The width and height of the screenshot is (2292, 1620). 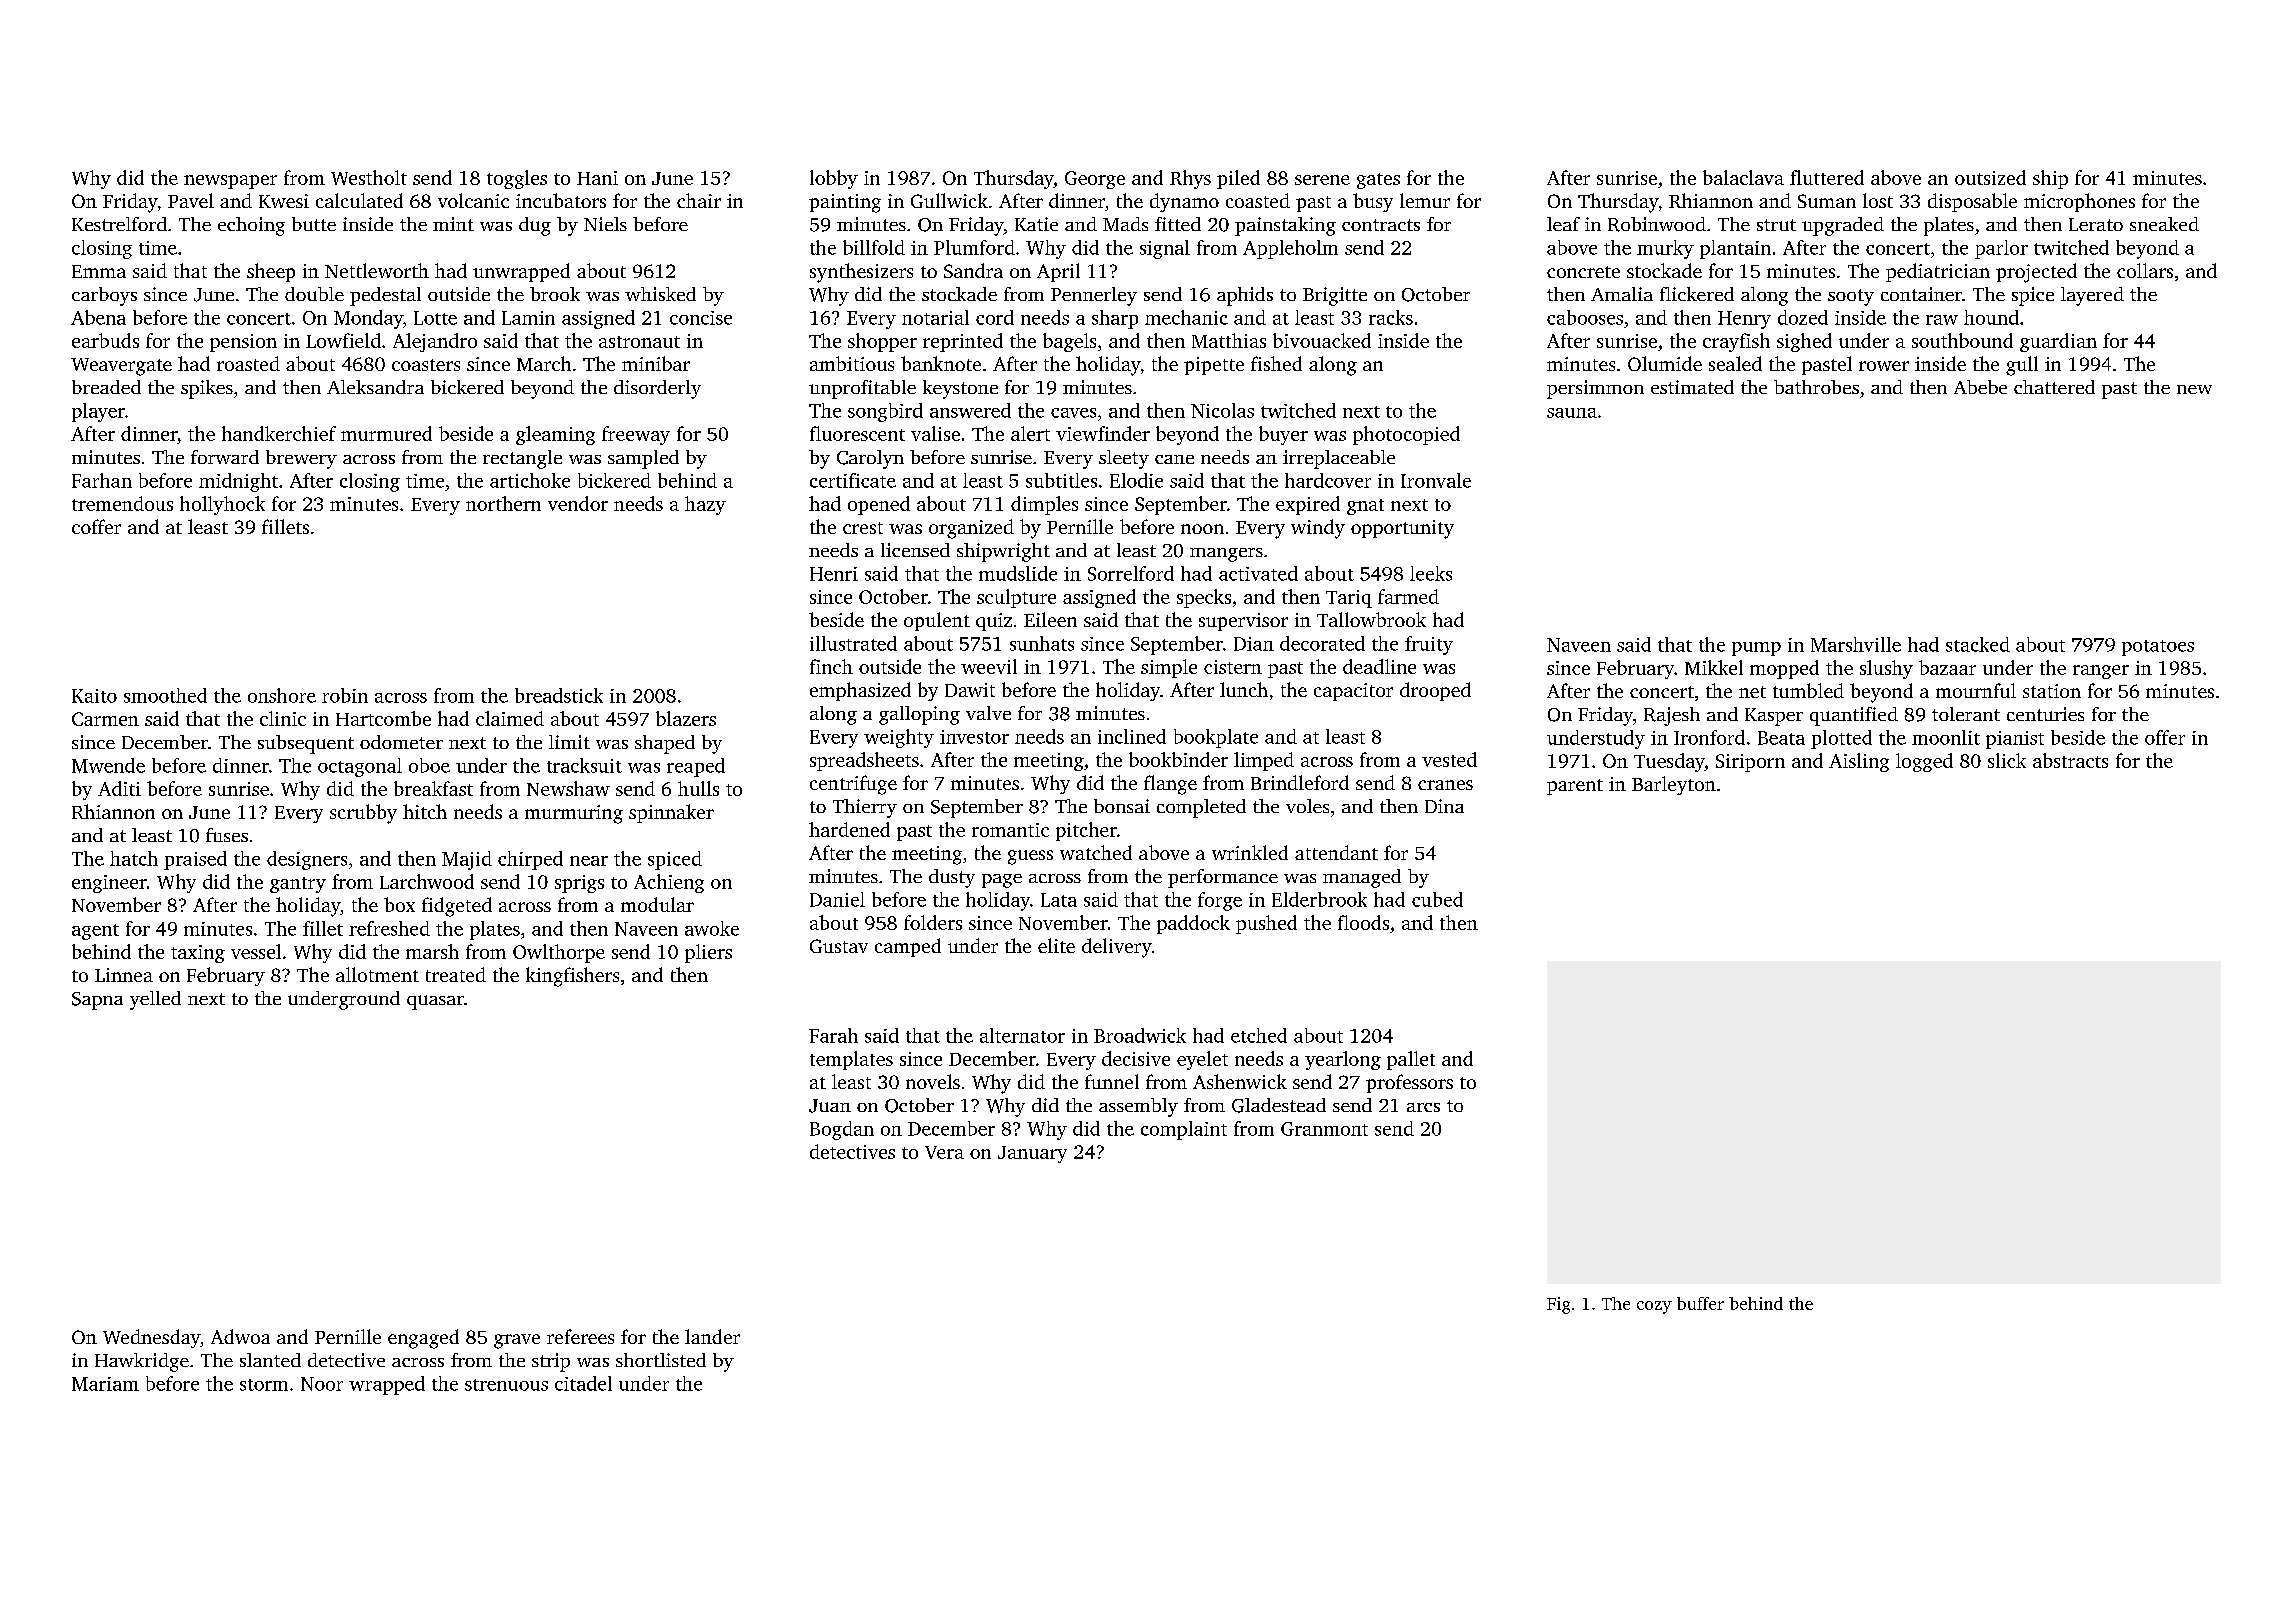 What do you see at coordinates (1436, 480) in the screenshot?
I see `Ironvale` at bounding box center [1436, 480].
